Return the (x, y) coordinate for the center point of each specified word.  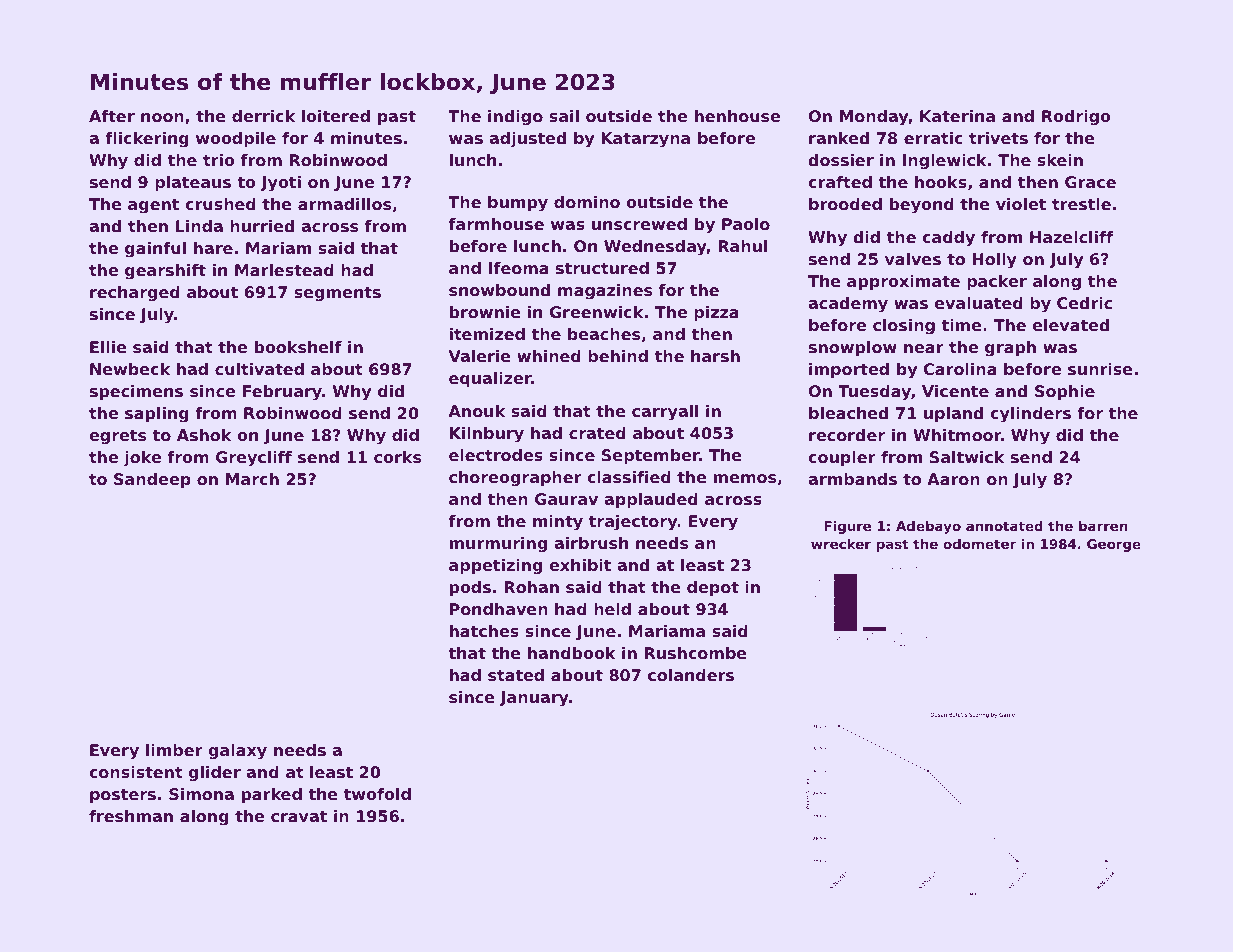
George (1114, 545)
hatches (484, 631)
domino (587, 202)
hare (213, 248)
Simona (201, 794)
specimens (136, 393)
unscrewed (639, 224)
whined (549, 356)
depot (713, 589)
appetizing (495, 567)
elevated (1071, 325)
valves (913, 259)
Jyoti (280, 184)
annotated (1004, 526)
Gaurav (566, 499)
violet (1021, 204)
